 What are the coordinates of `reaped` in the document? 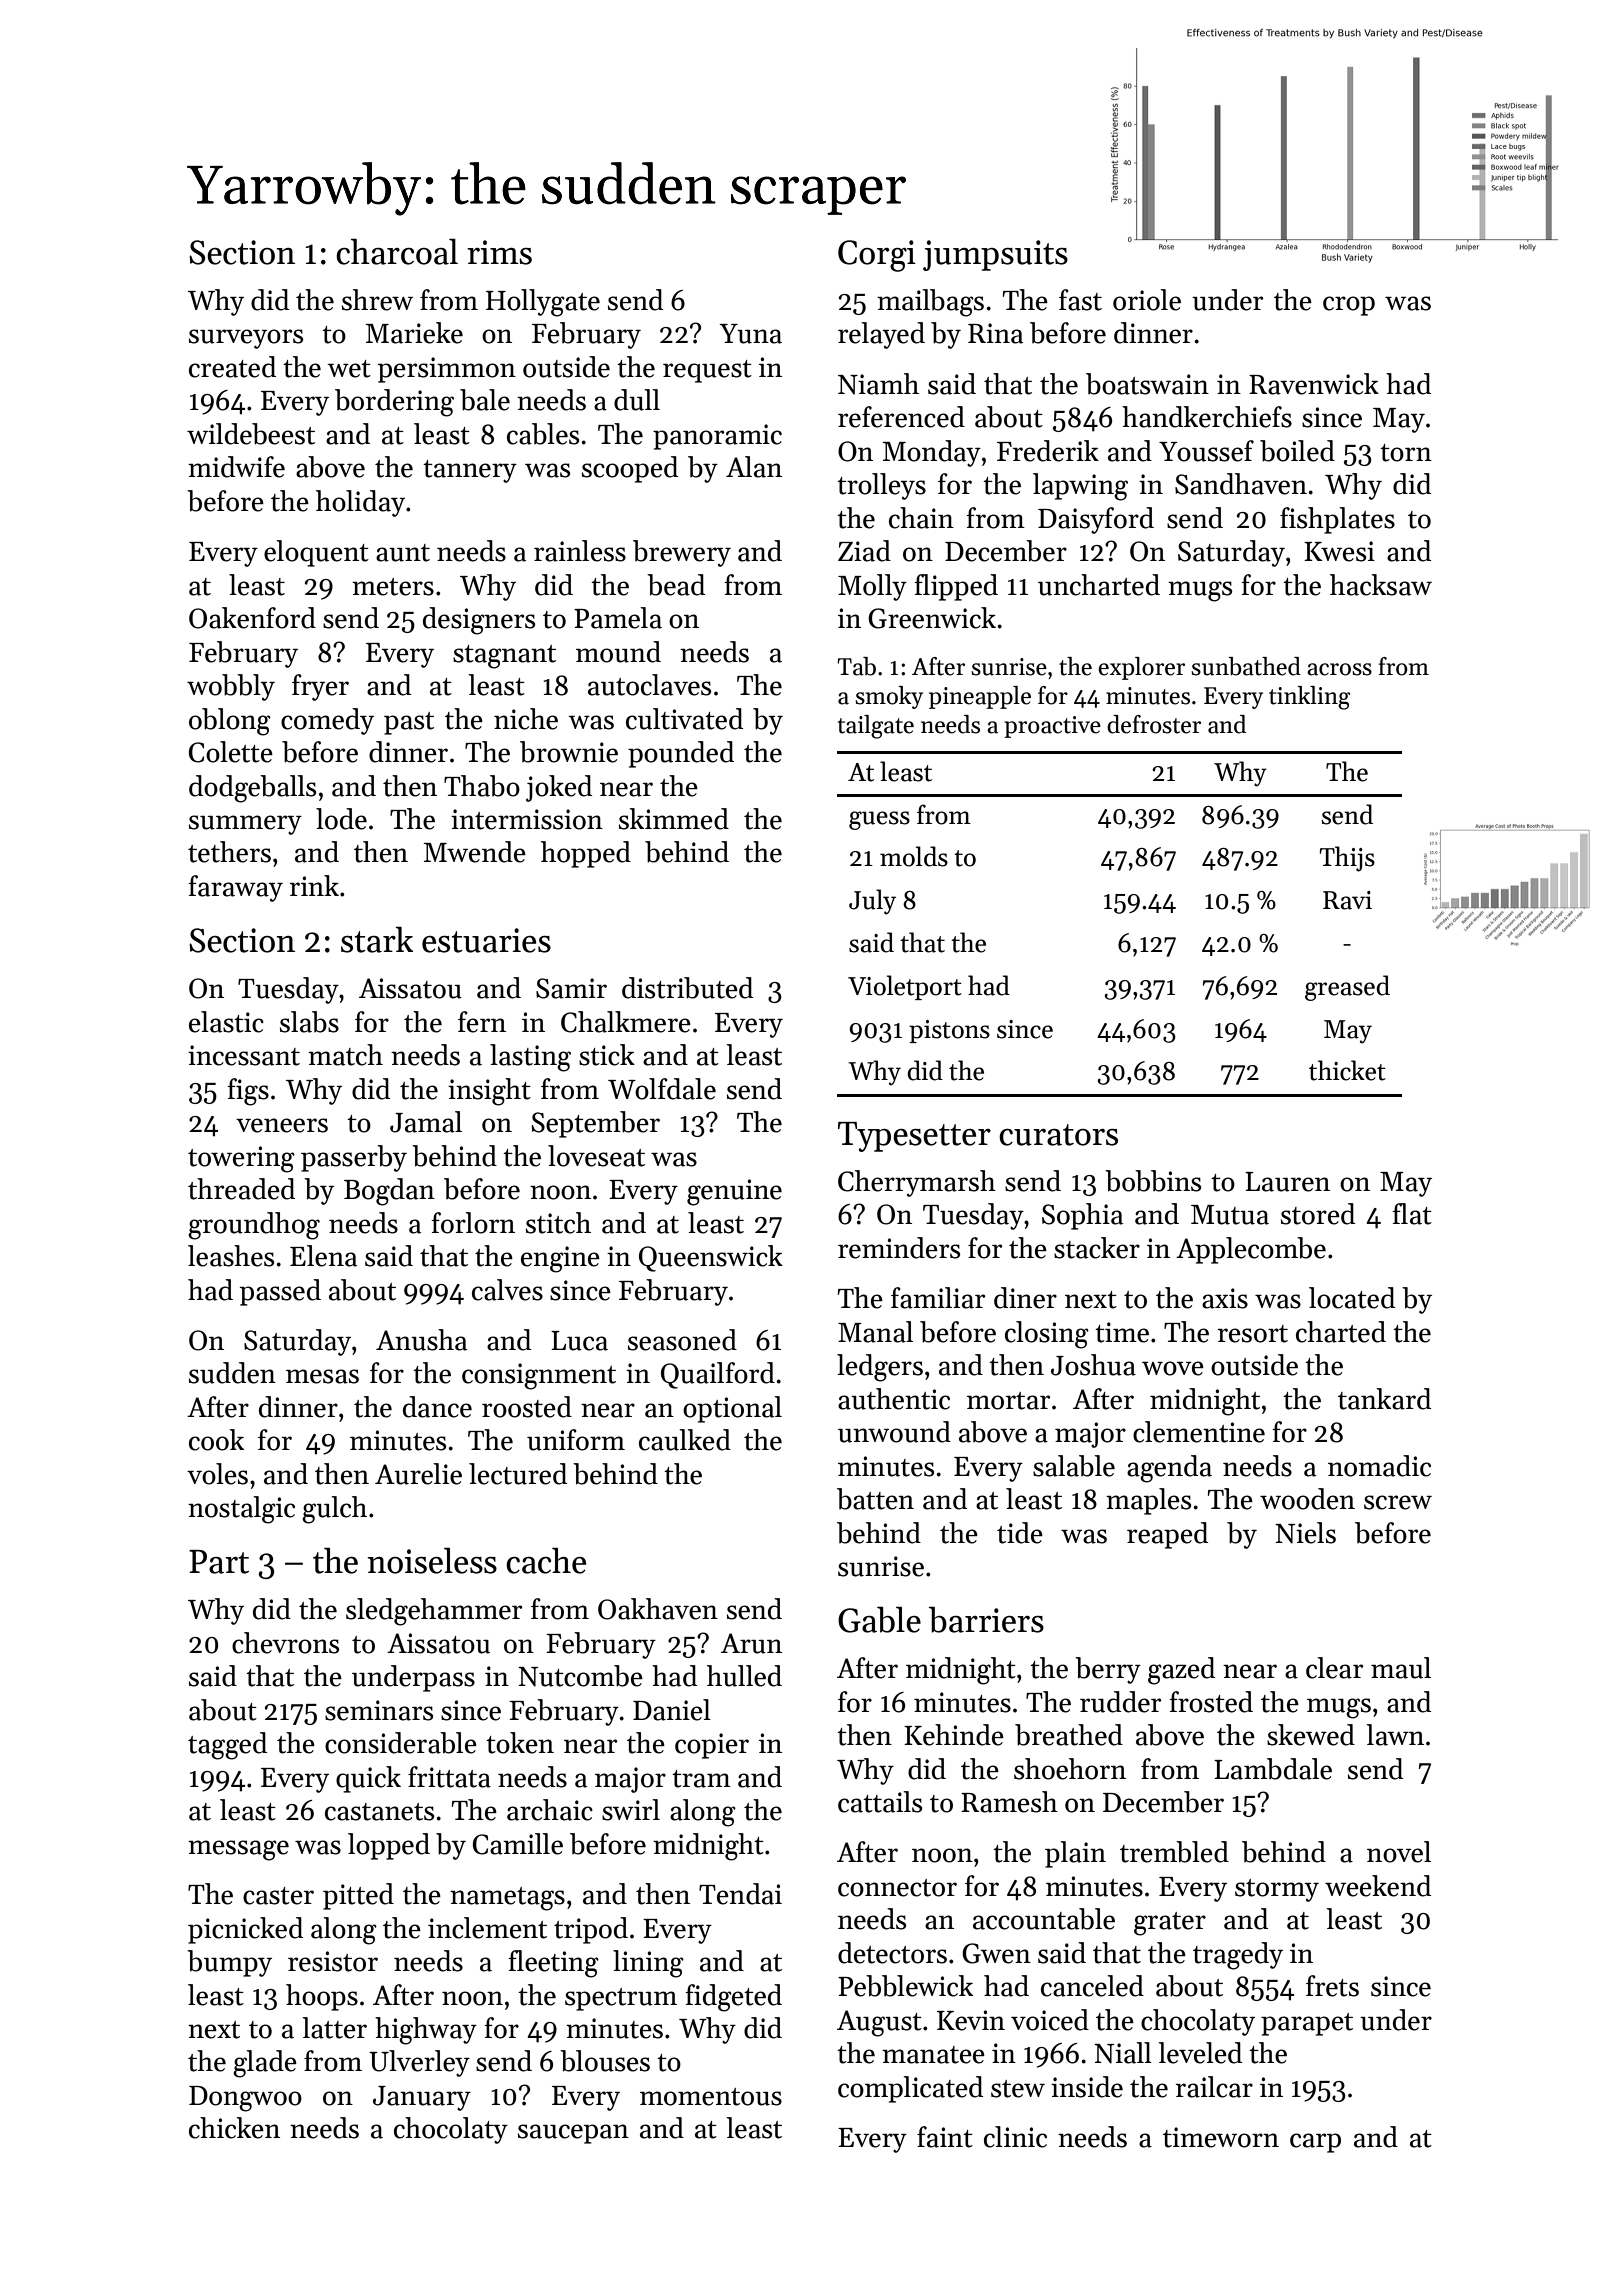 It's located at (1167, 1535).
